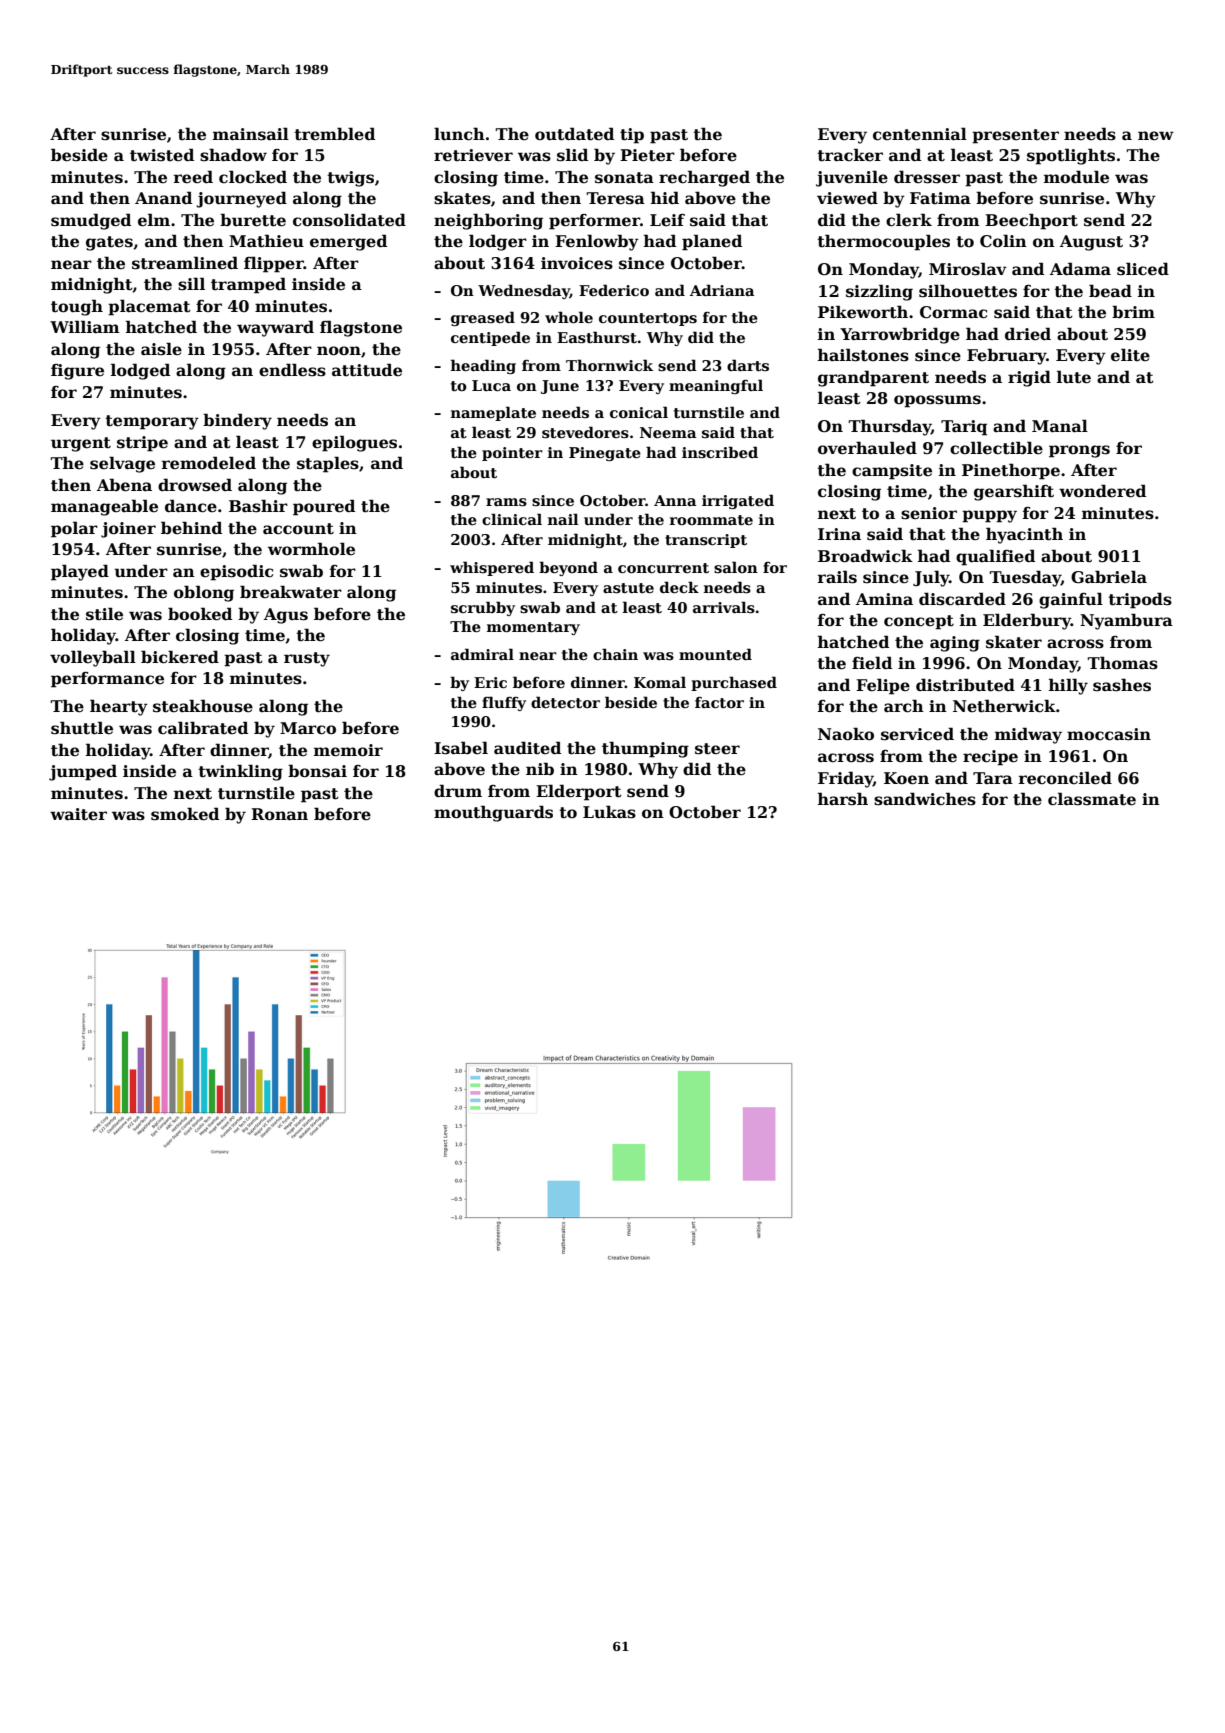 The width and height of the screenshot is (1225, 1733). Describe the element at coordinates (609, 812) in the screenshot. I see `Lukas` at that location.
